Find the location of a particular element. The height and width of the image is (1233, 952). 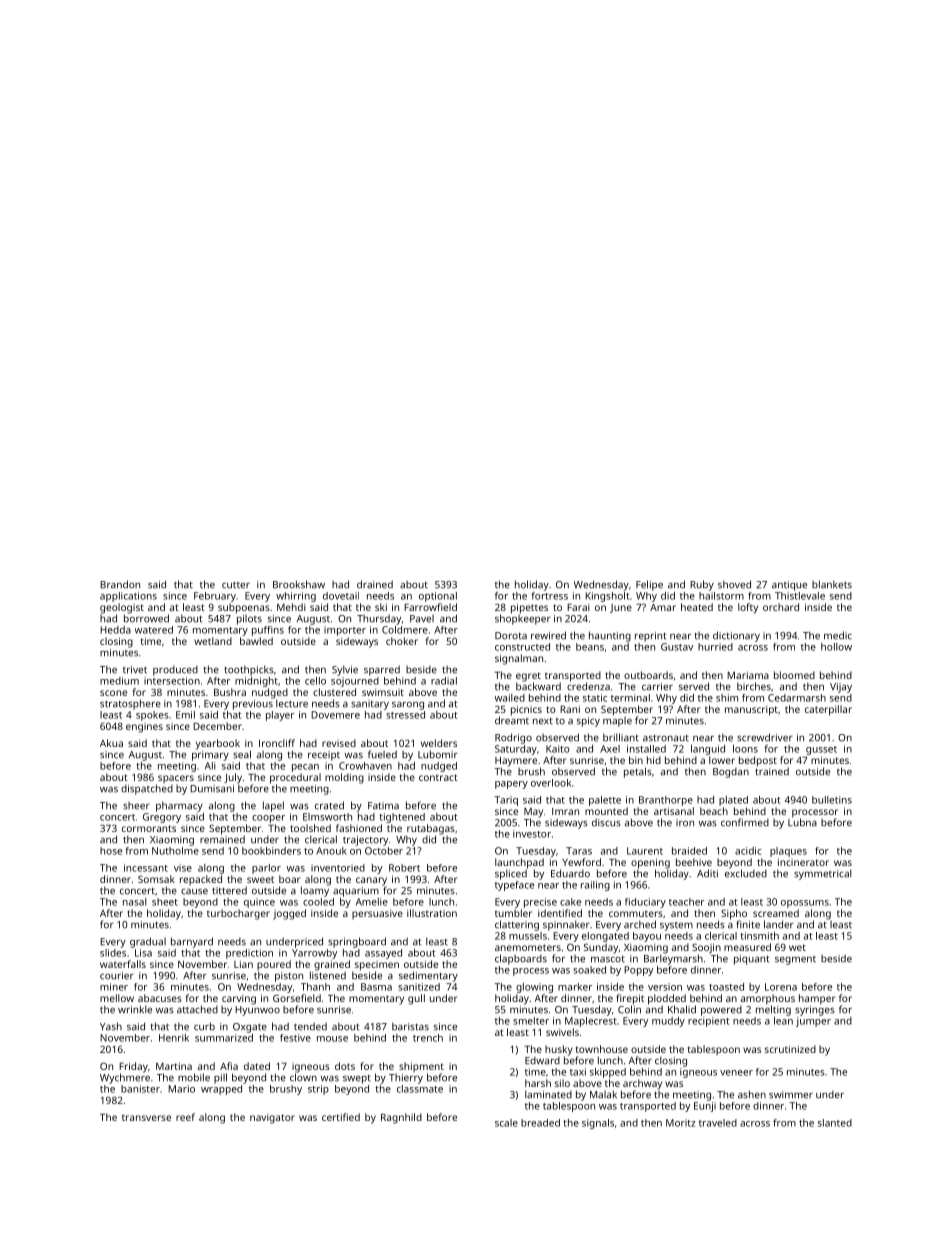

optional is located at coordinates (438, 597).
